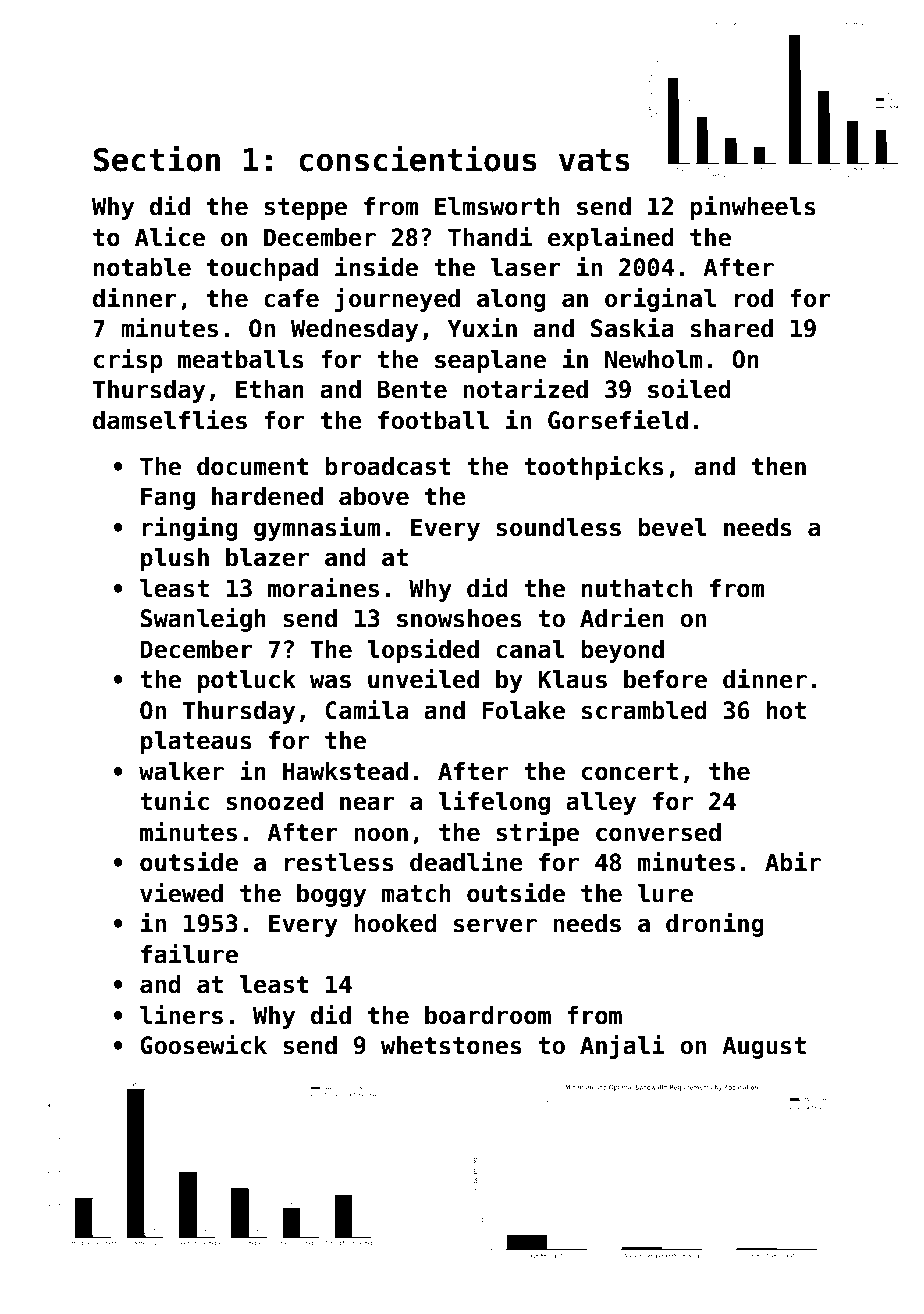 The image size is (924, 1314). I want to click on pinwheels, so click(753, 208).
